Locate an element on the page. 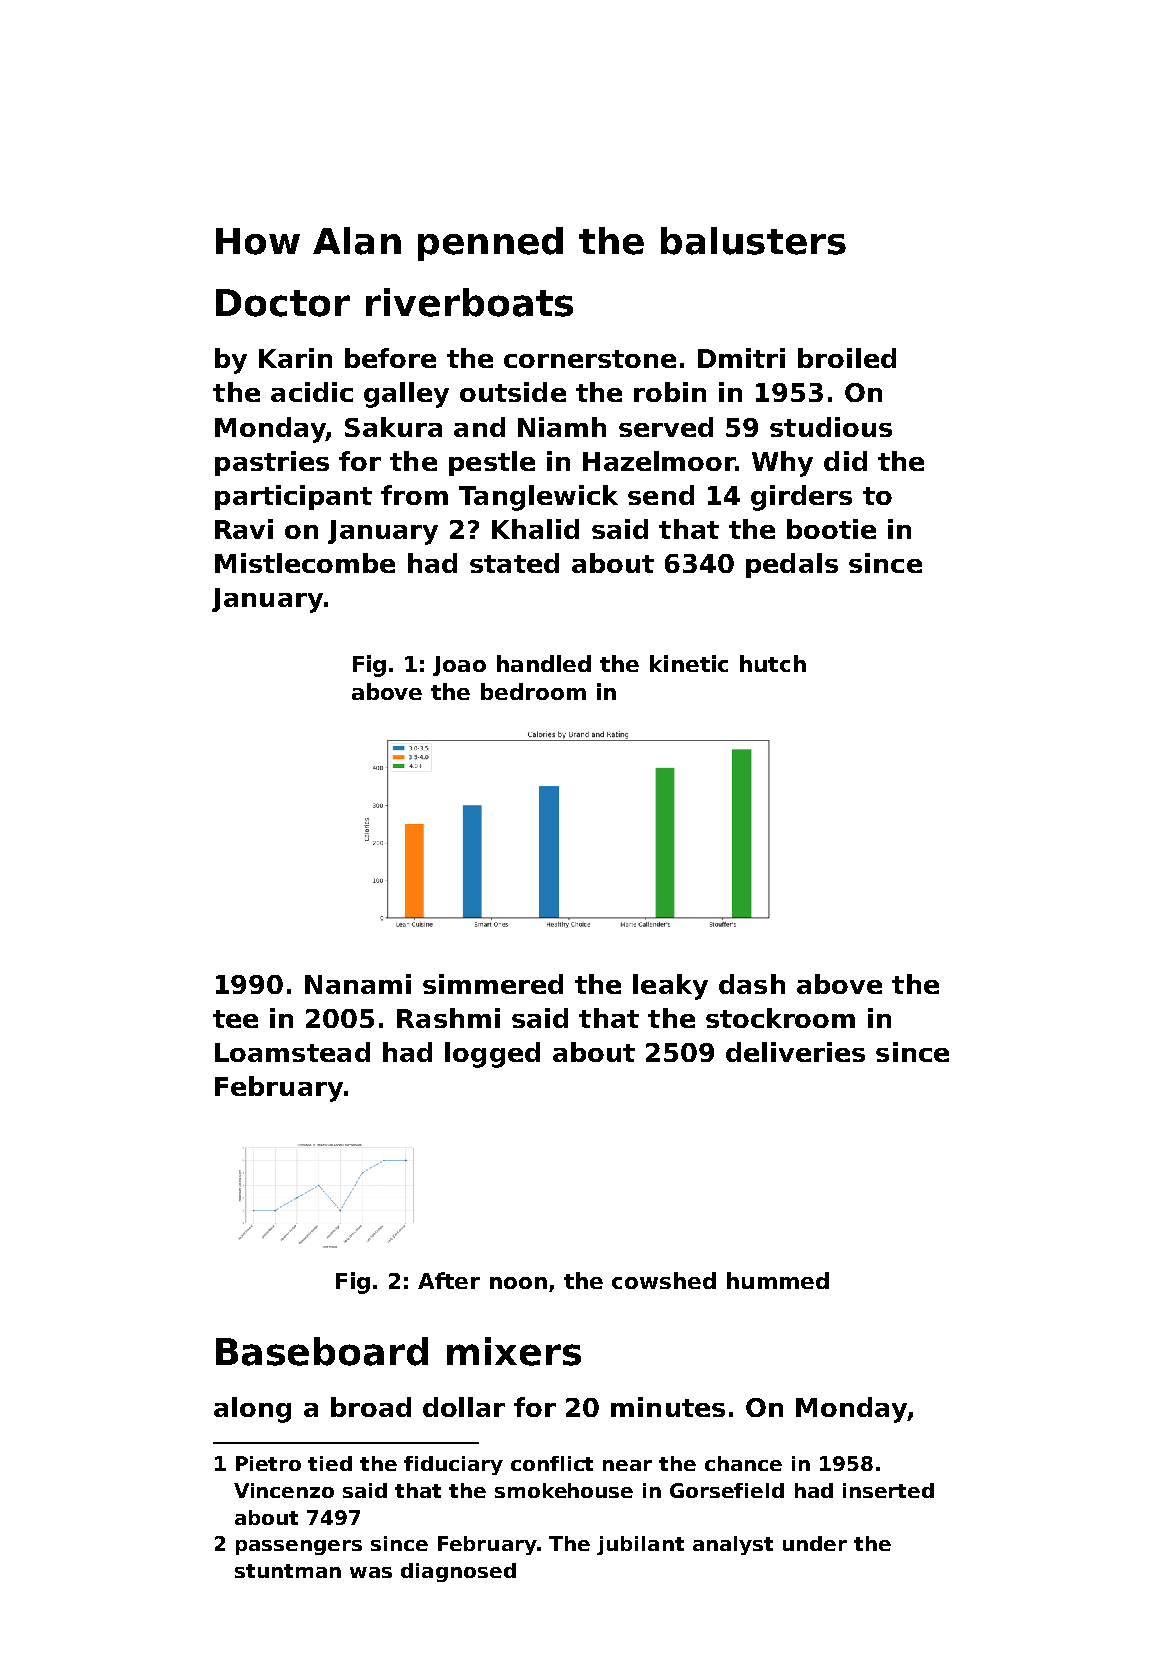 This image has width=1165, height=1654. cornerstone is located at coordinates (590, 359).
